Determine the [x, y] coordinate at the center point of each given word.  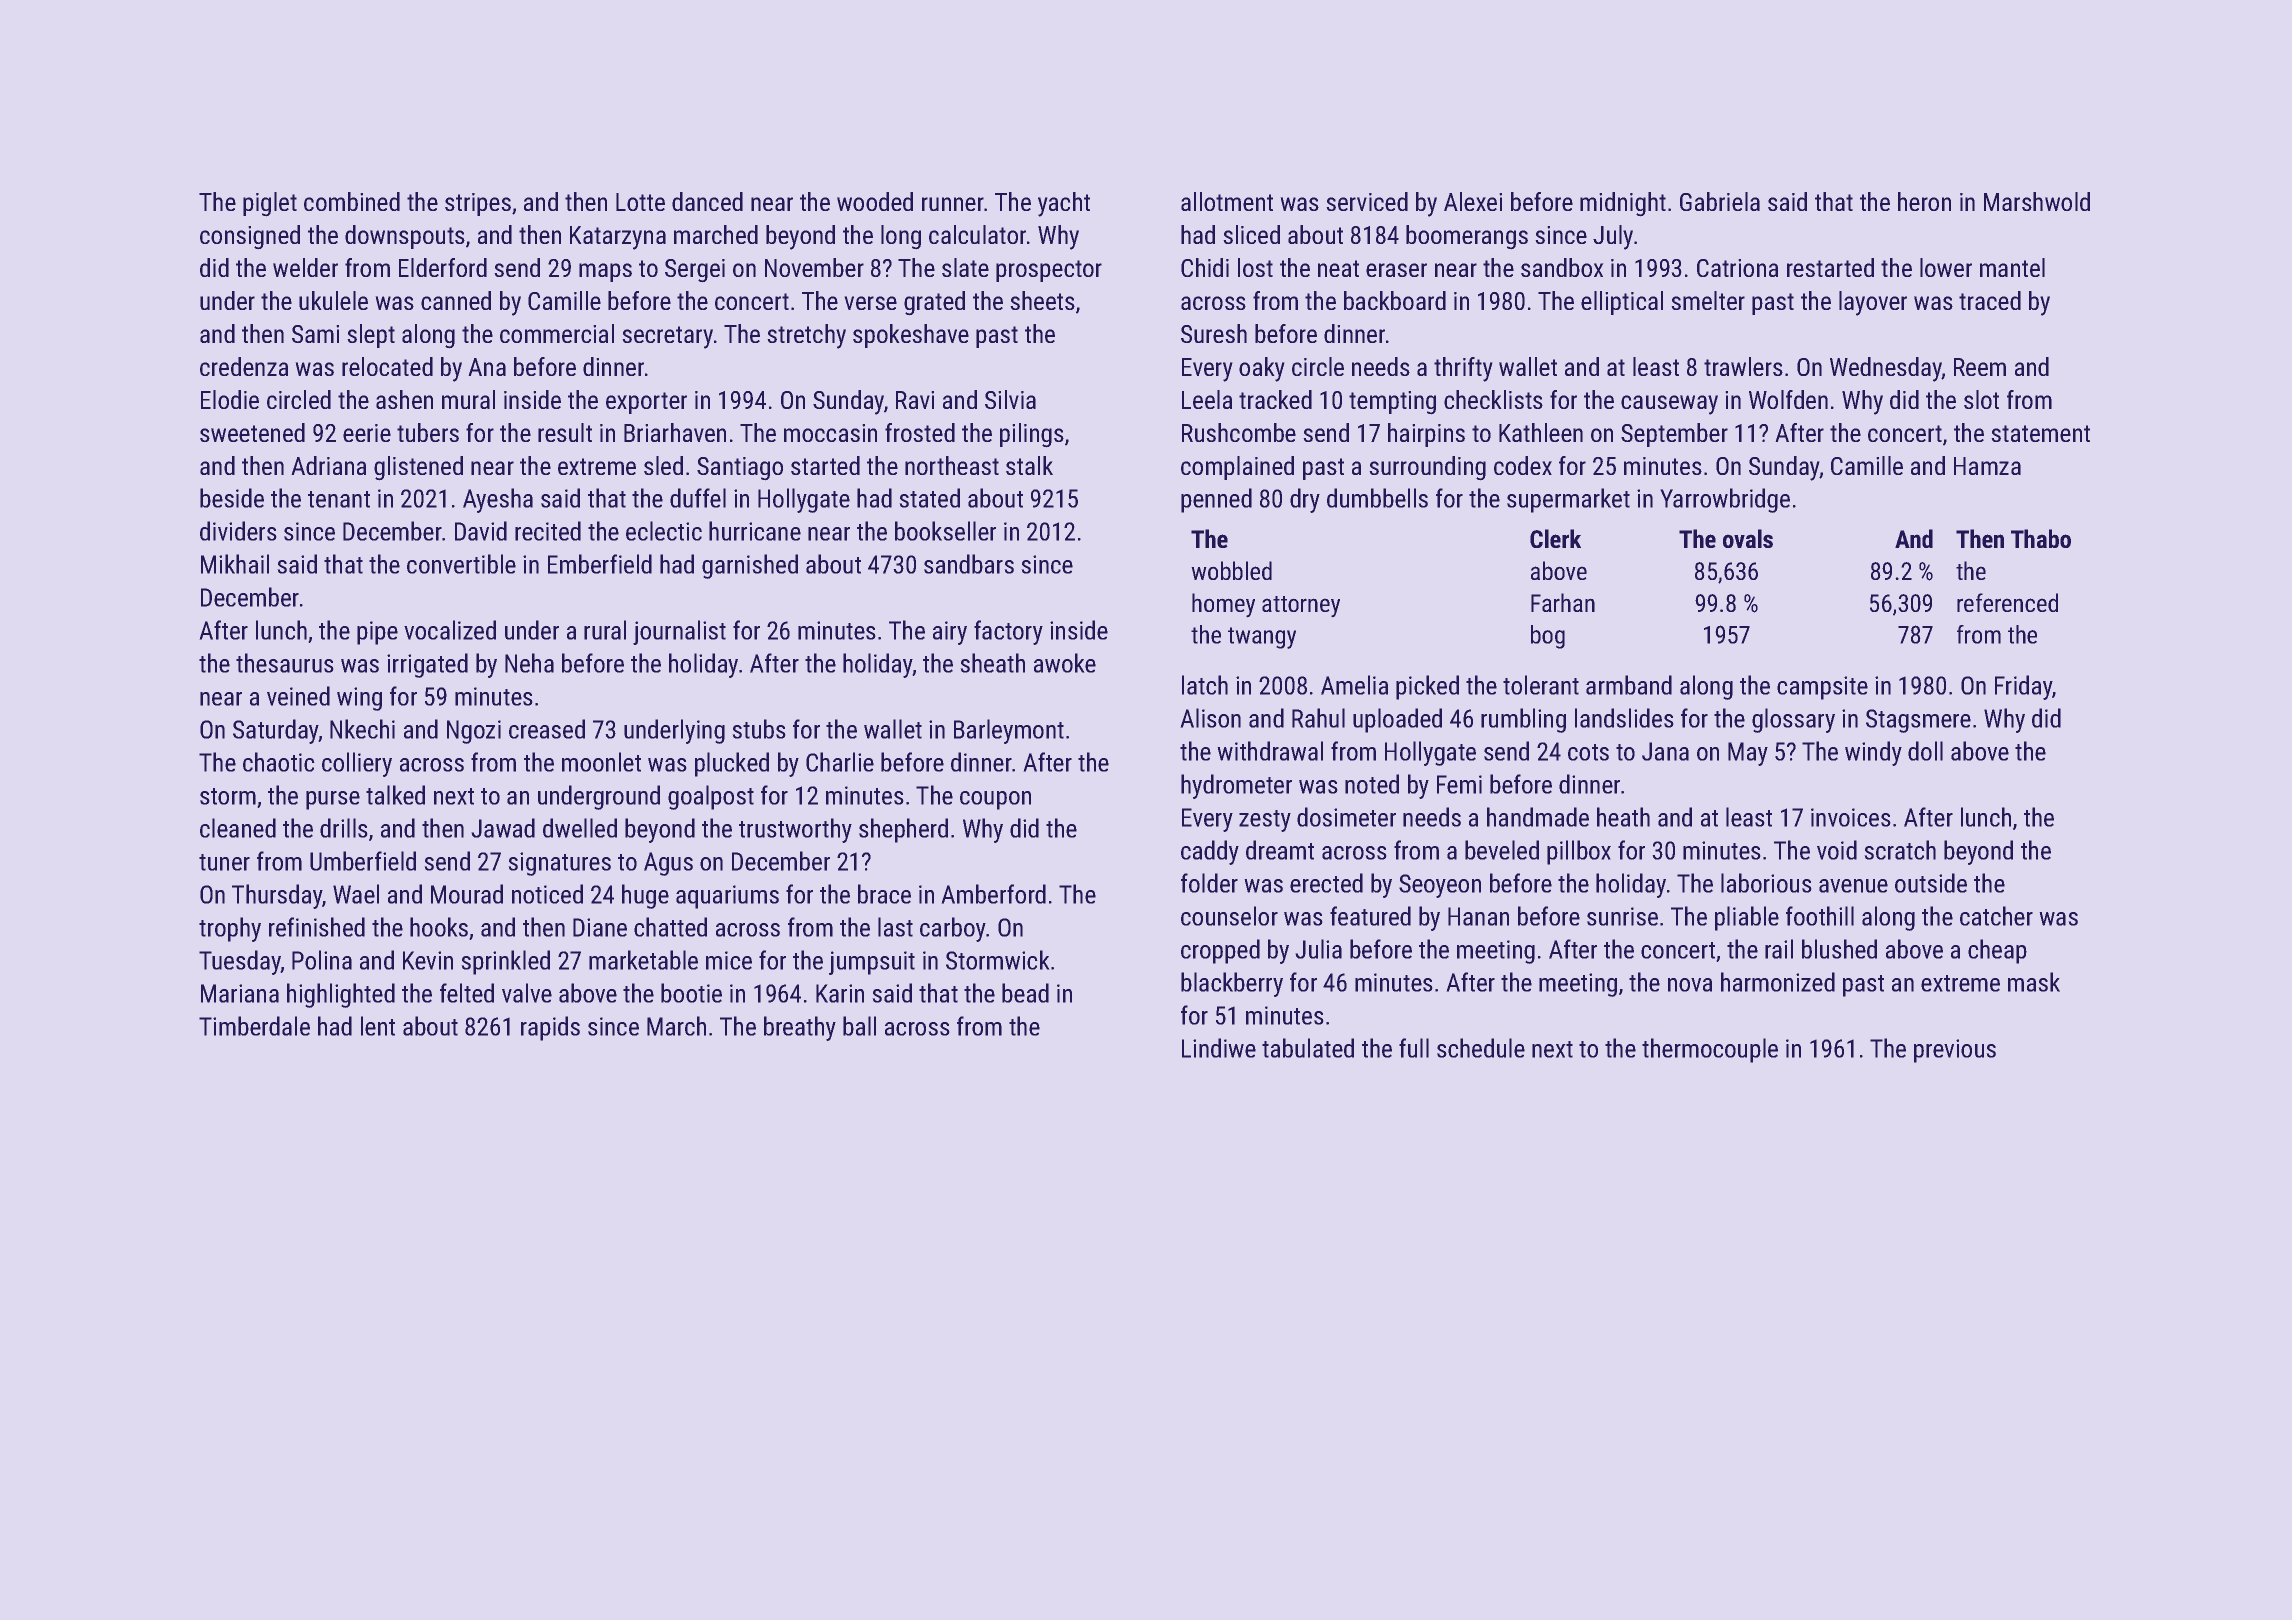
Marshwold [2037, 201]
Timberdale [254, 1026]
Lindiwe [1219, 1048]
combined [352, 201]
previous [1955, 1051]
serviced [1367, 201]
